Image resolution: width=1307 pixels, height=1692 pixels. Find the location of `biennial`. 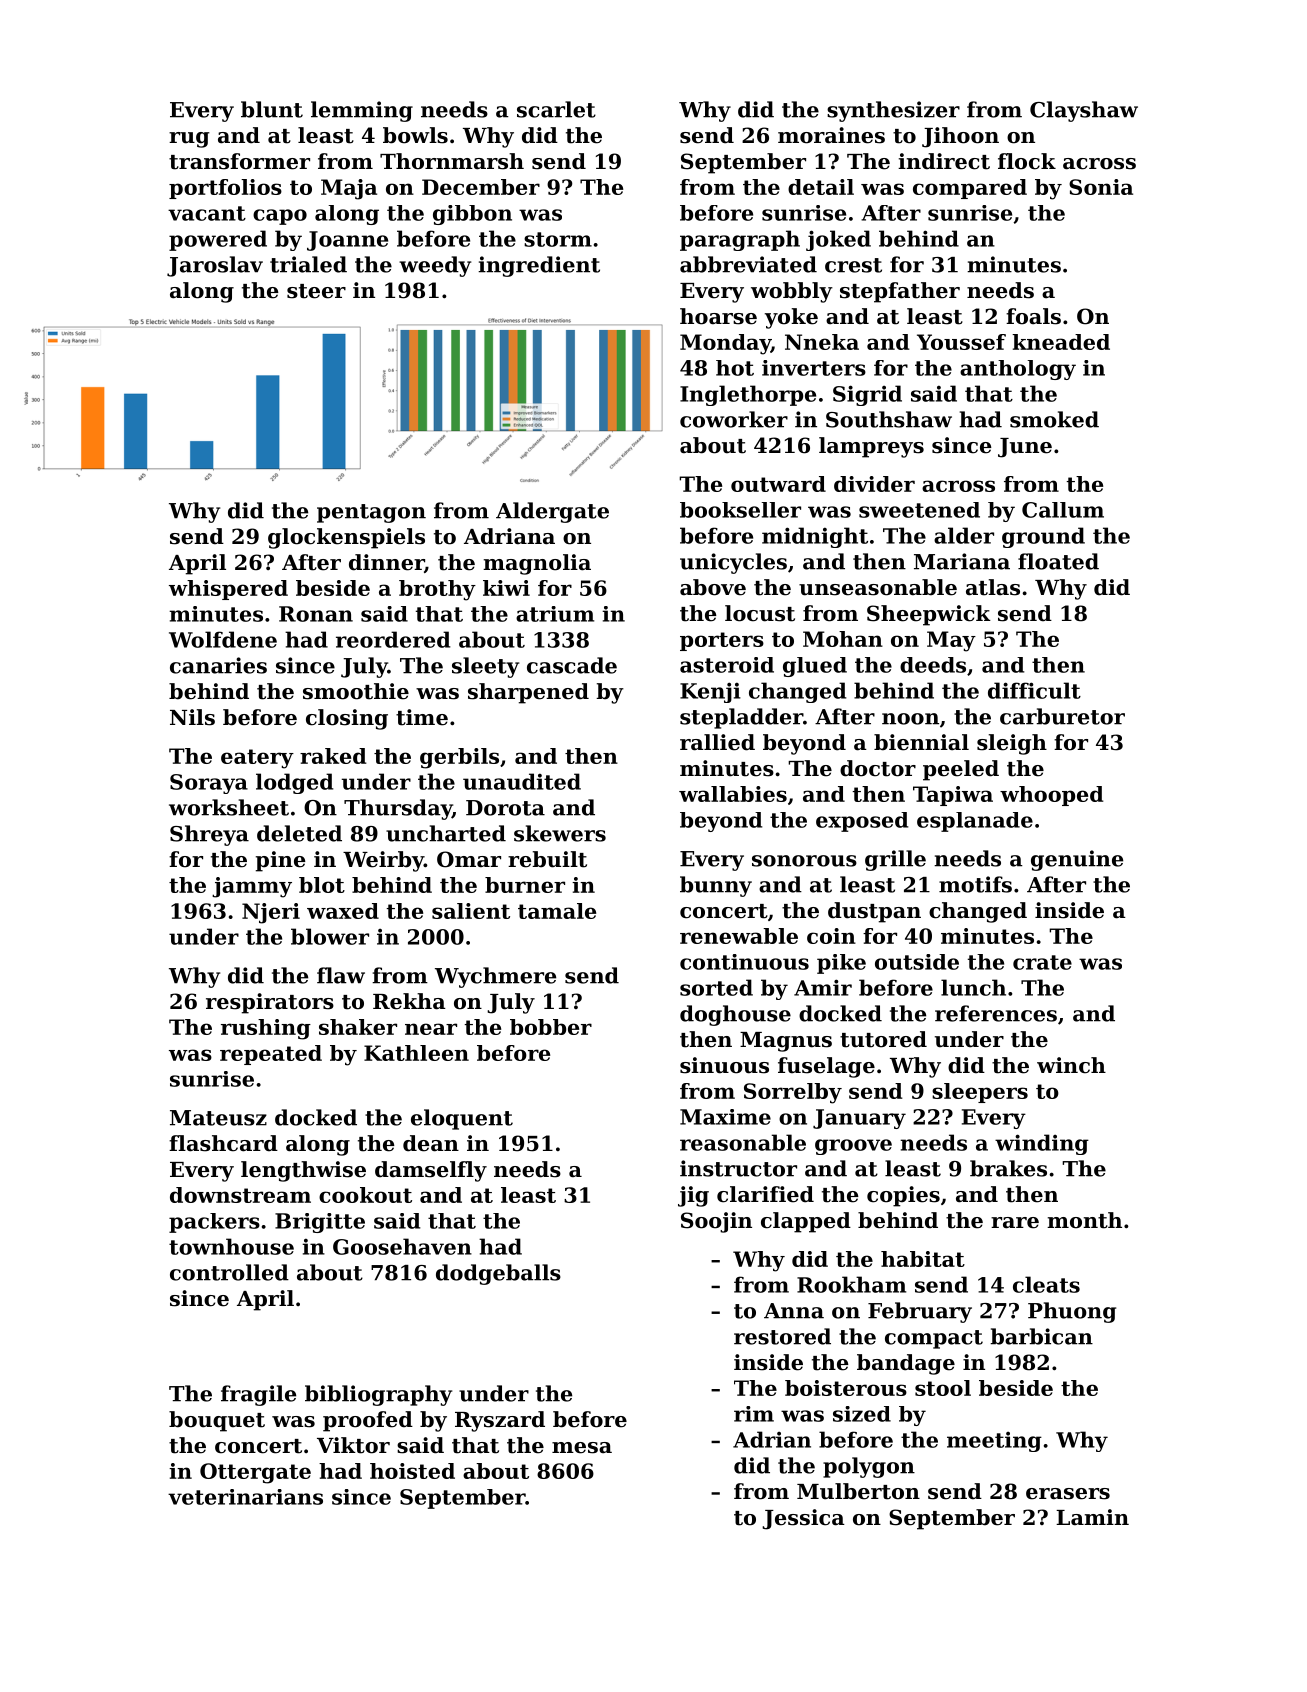

biennial is located at coordinates (921, 742).
